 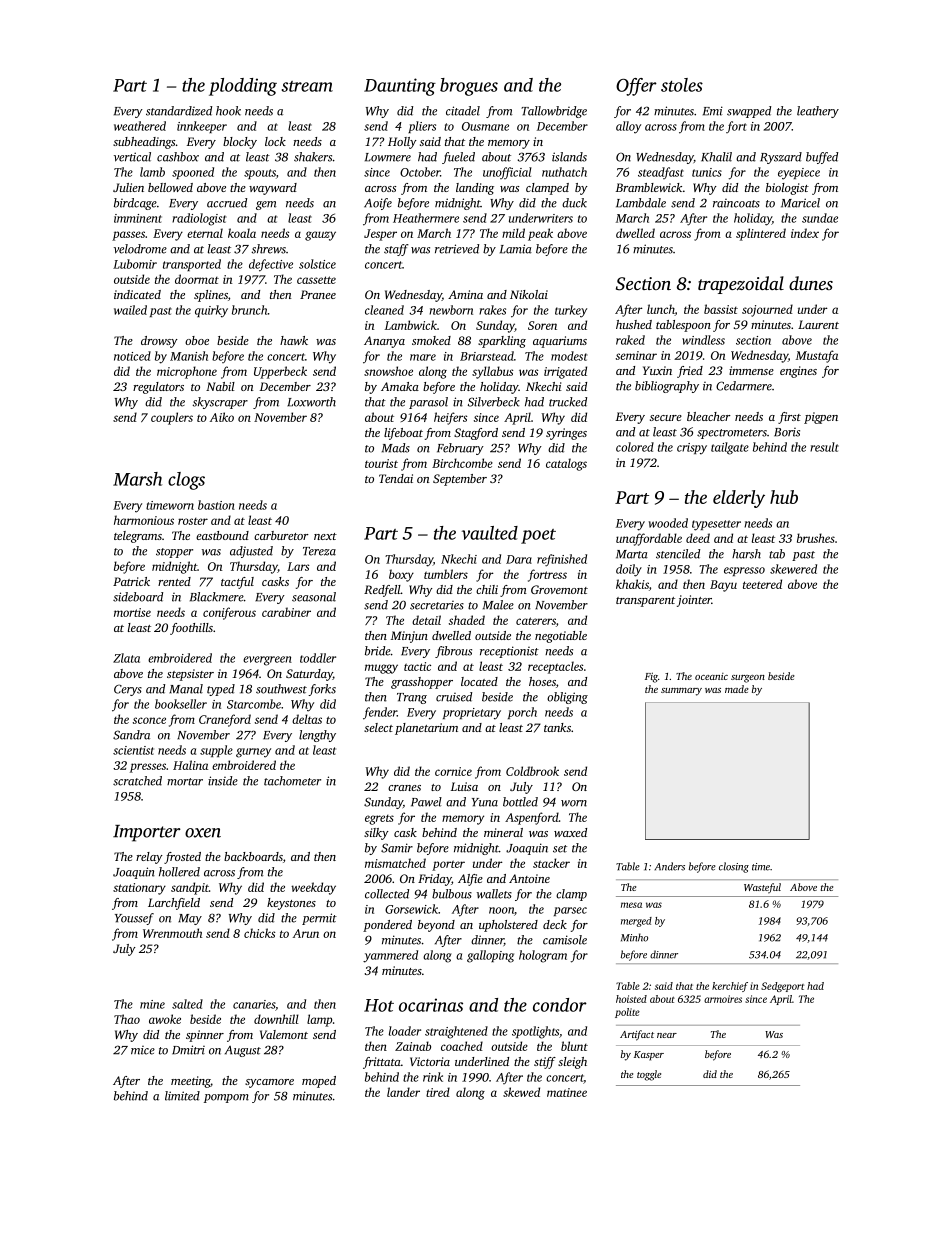 I want to click on stoles, so click(x=682, y=85).
